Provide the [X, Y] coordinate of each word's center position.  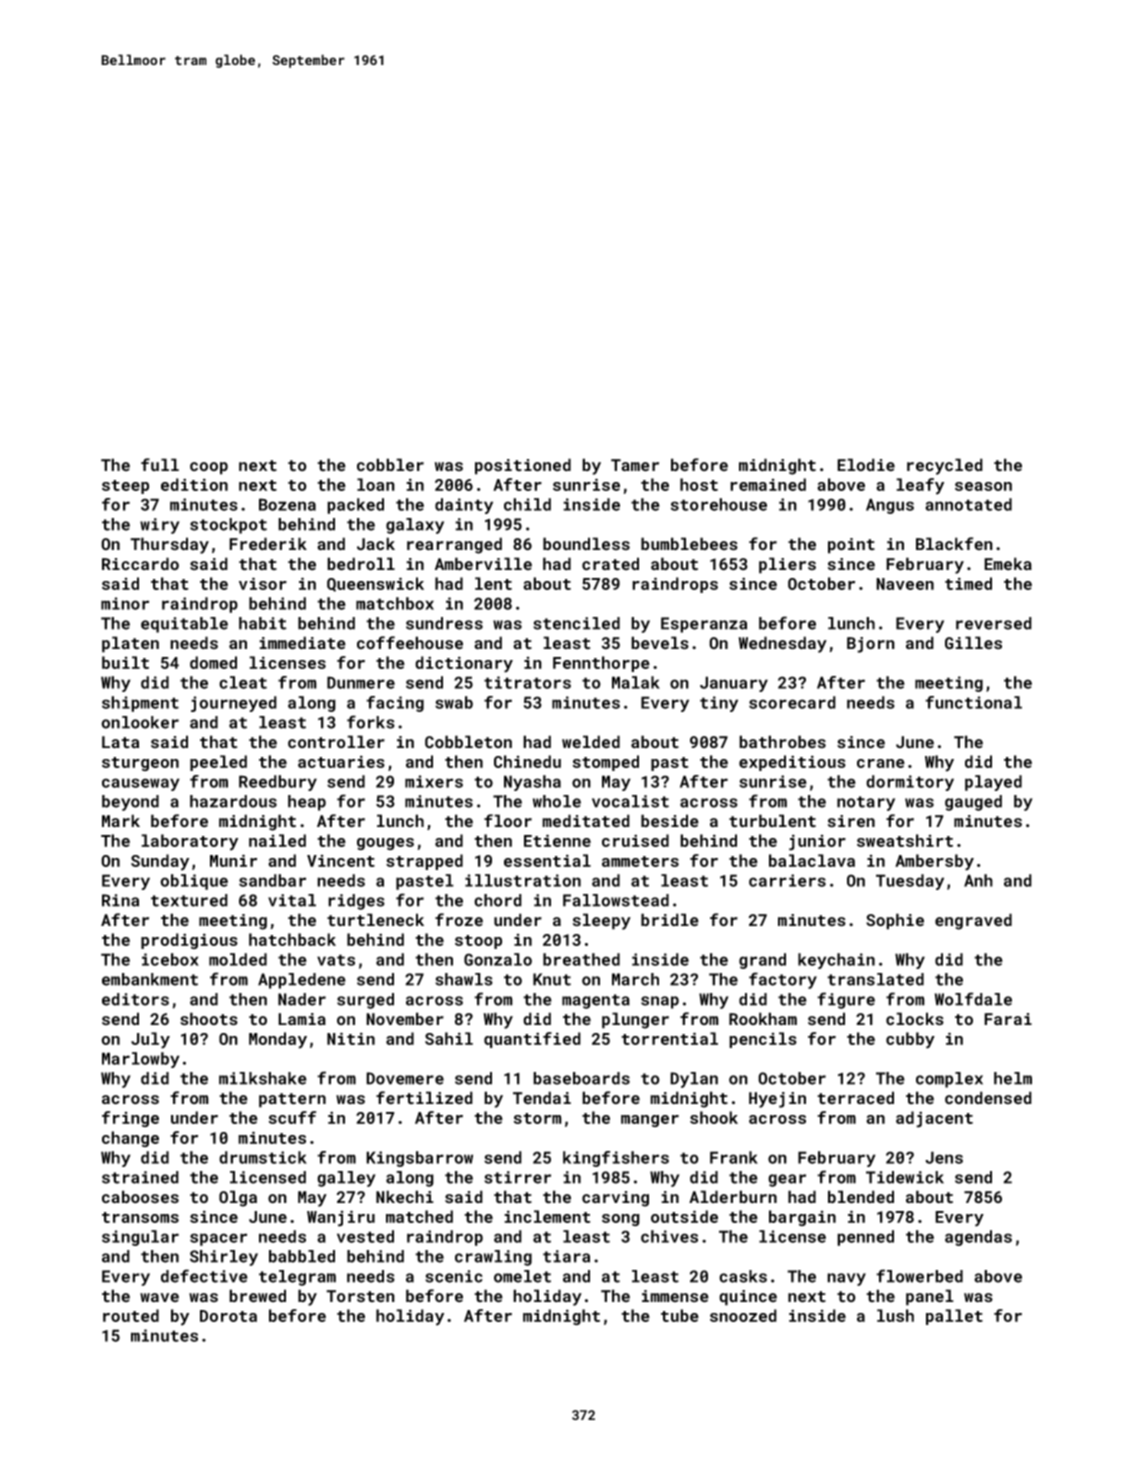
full [160, 464]
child [527, 504]
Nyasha [532, 783]
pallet [954, 1317]
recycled [945, 466]
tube [680, 1315]
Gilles [973, 643]
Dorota [228, 1316]
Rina [120, 900]
